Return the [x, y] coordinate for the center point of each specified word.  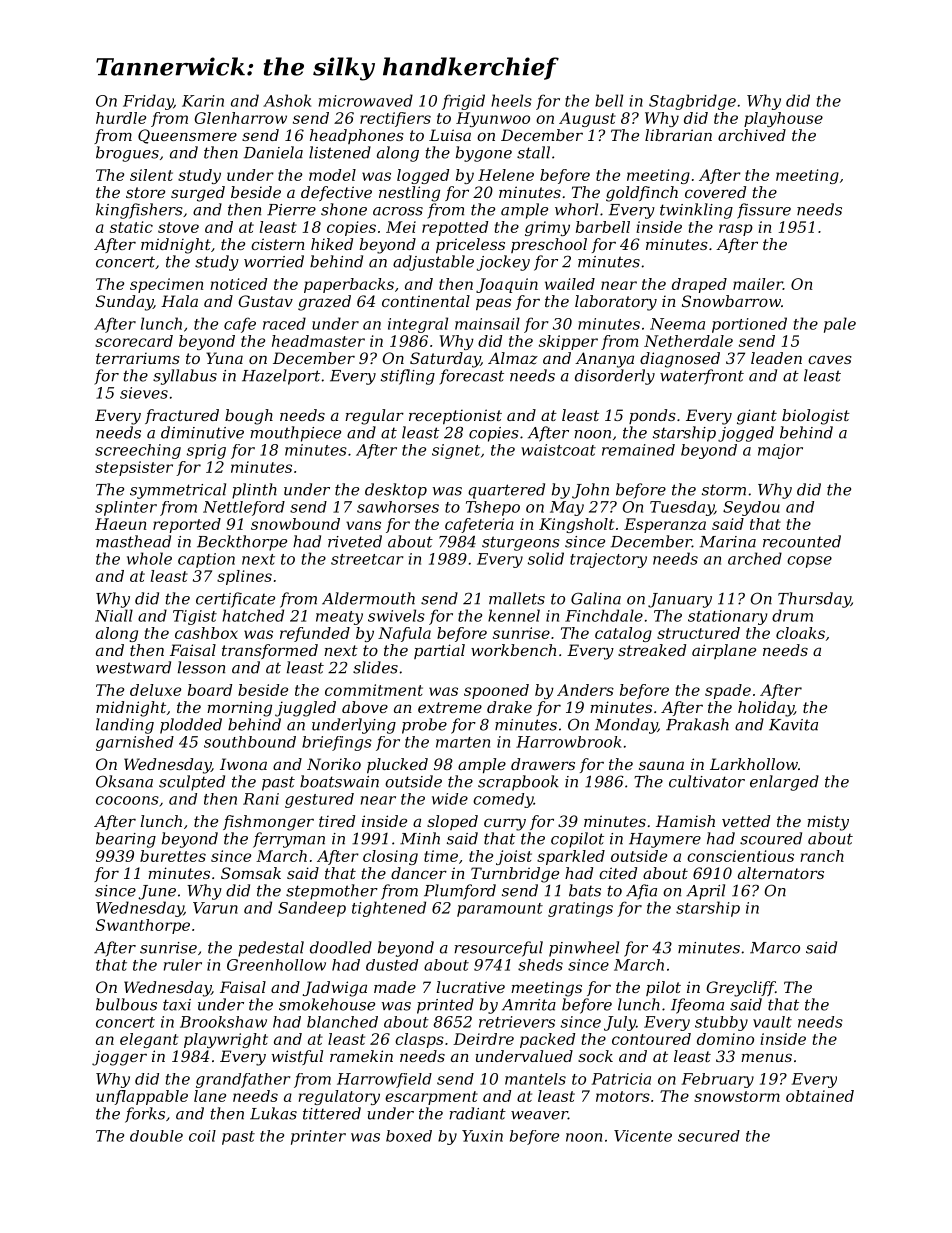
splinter [126, 508]
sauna [661, 765]
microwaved [366, 100]
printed [445, 1006]
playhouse [783, 119]
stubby [721, 1023]
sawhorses [398, 507]
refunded [315, 634]
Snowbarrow [731, 301]
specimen [167, 285]
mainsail [487, 323]
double [156, 1136]
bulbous [126, 1004]
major [780, 451]
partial [439, 651]
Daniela [273, 152]
